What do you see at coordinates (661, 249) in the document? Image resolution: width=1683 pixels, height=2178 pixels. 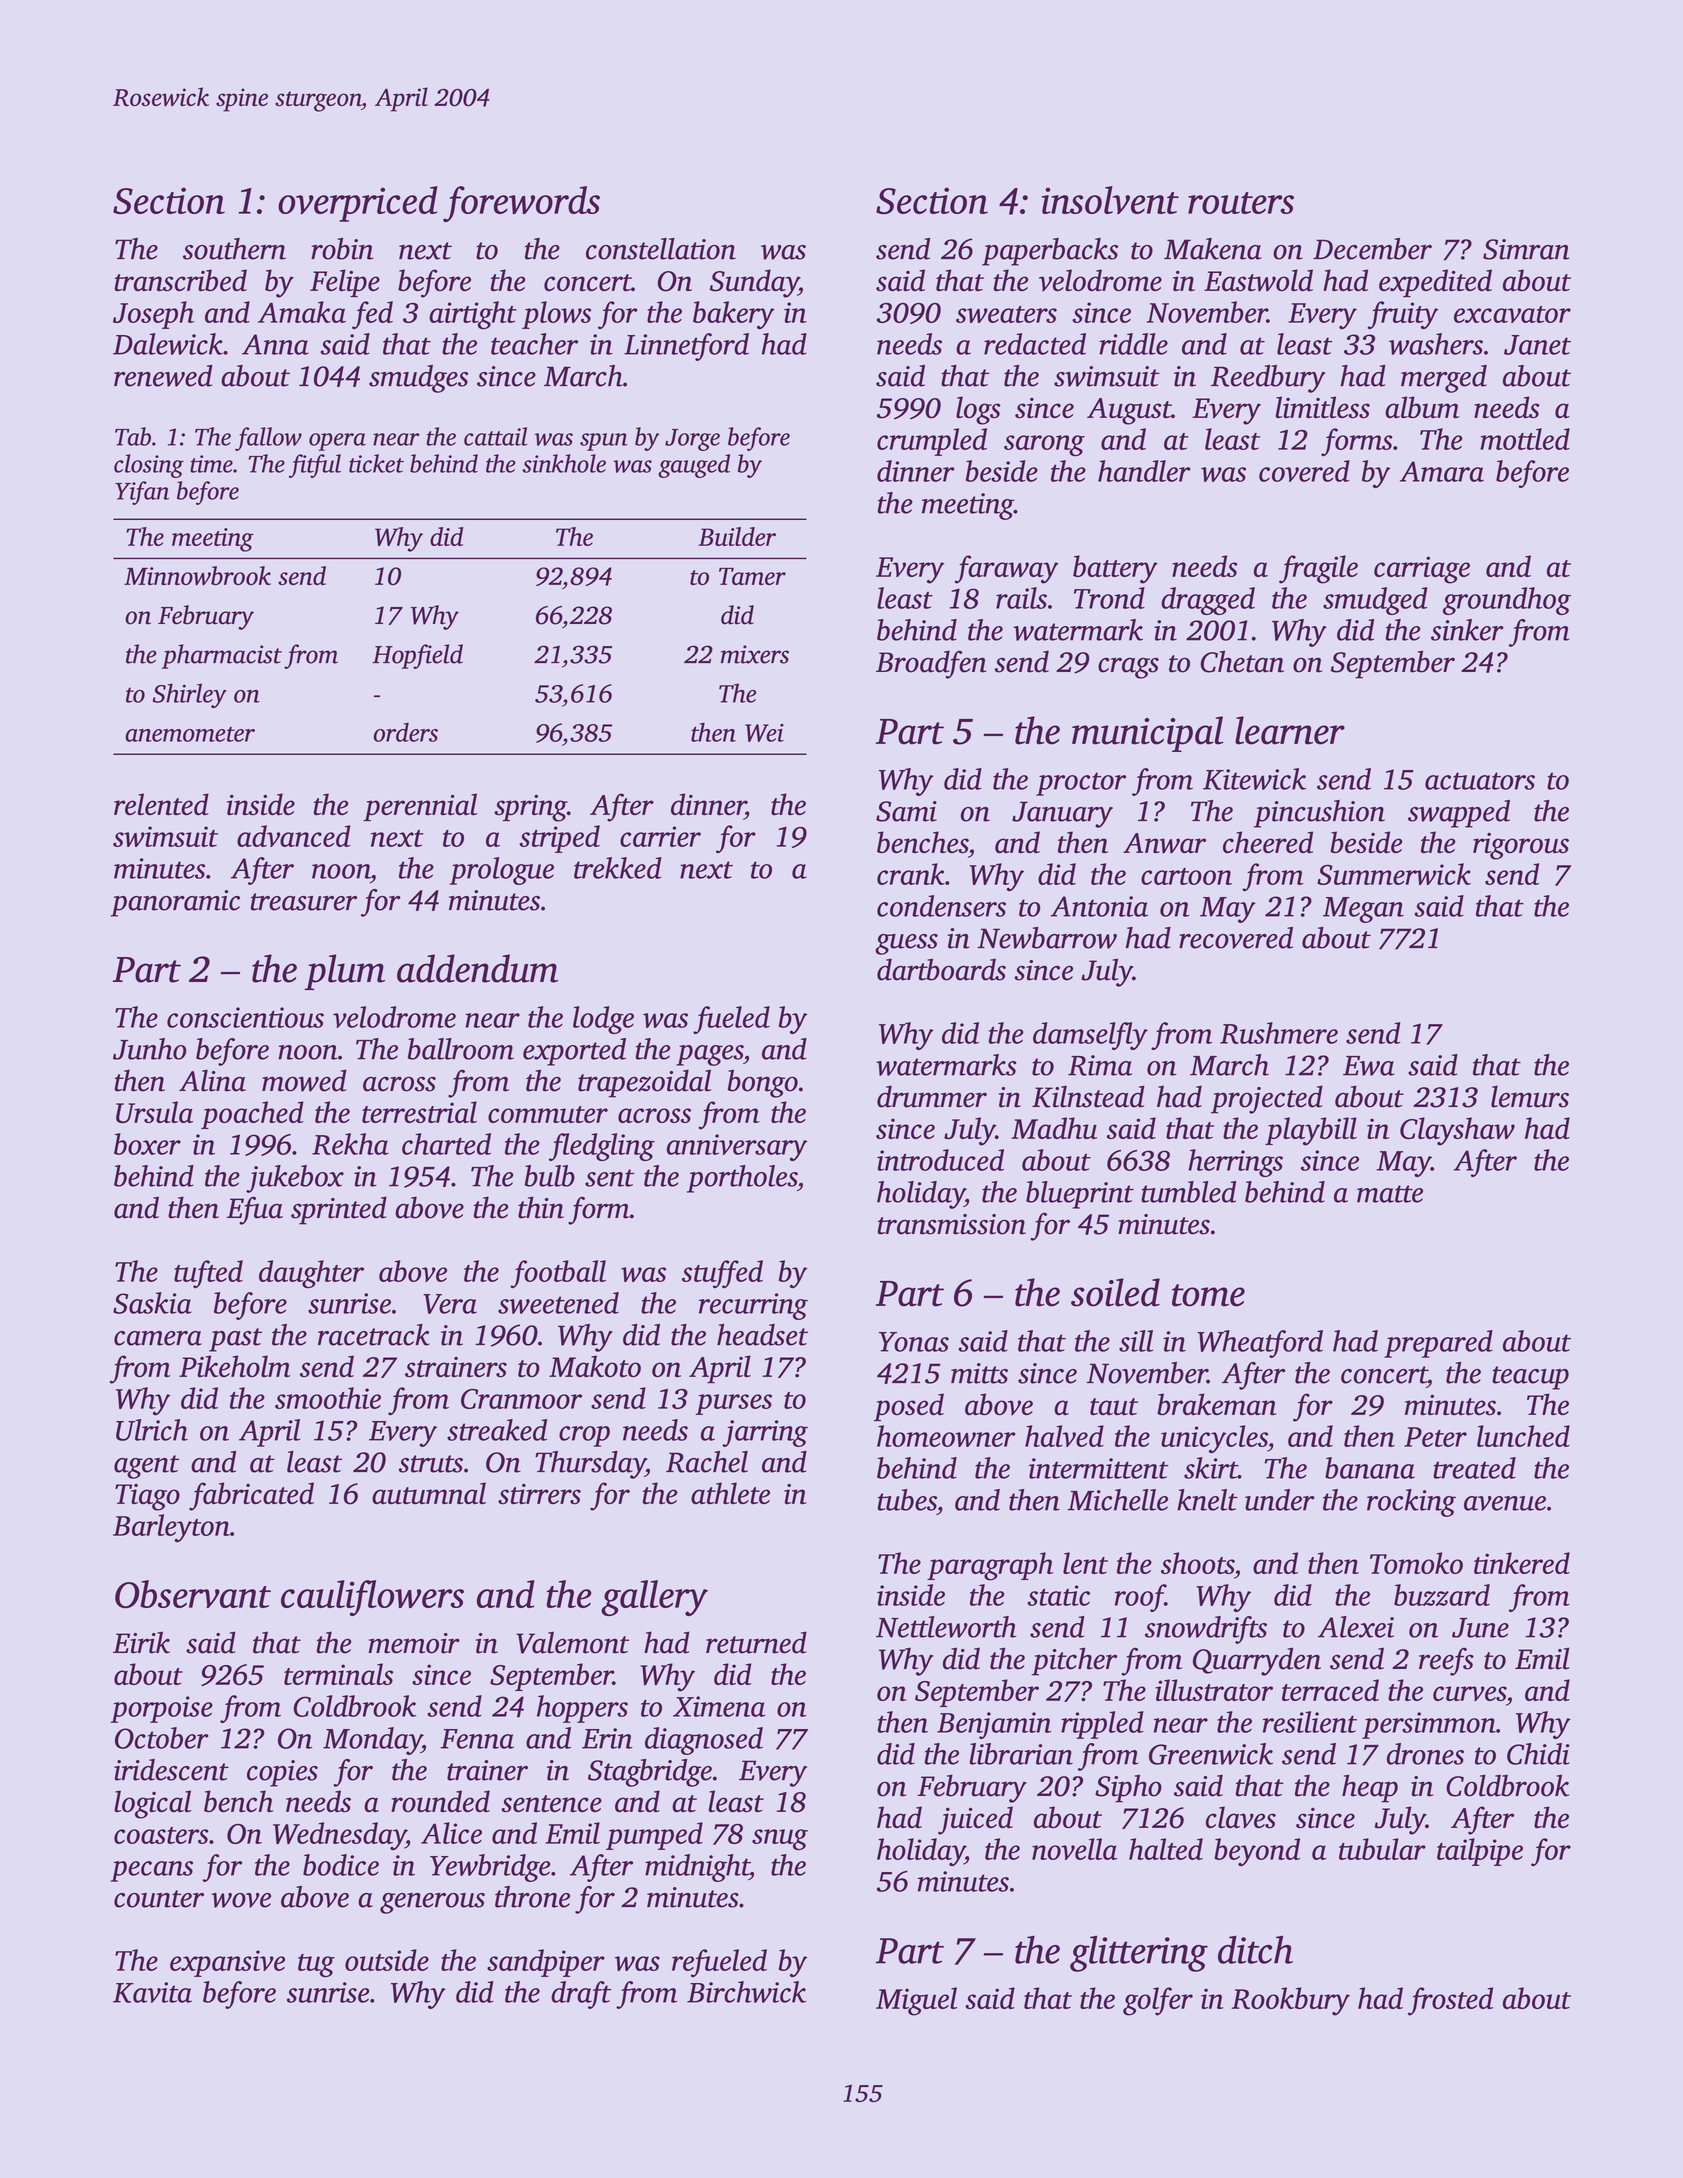 I see `constellation` at bounding box center [661, 249].
